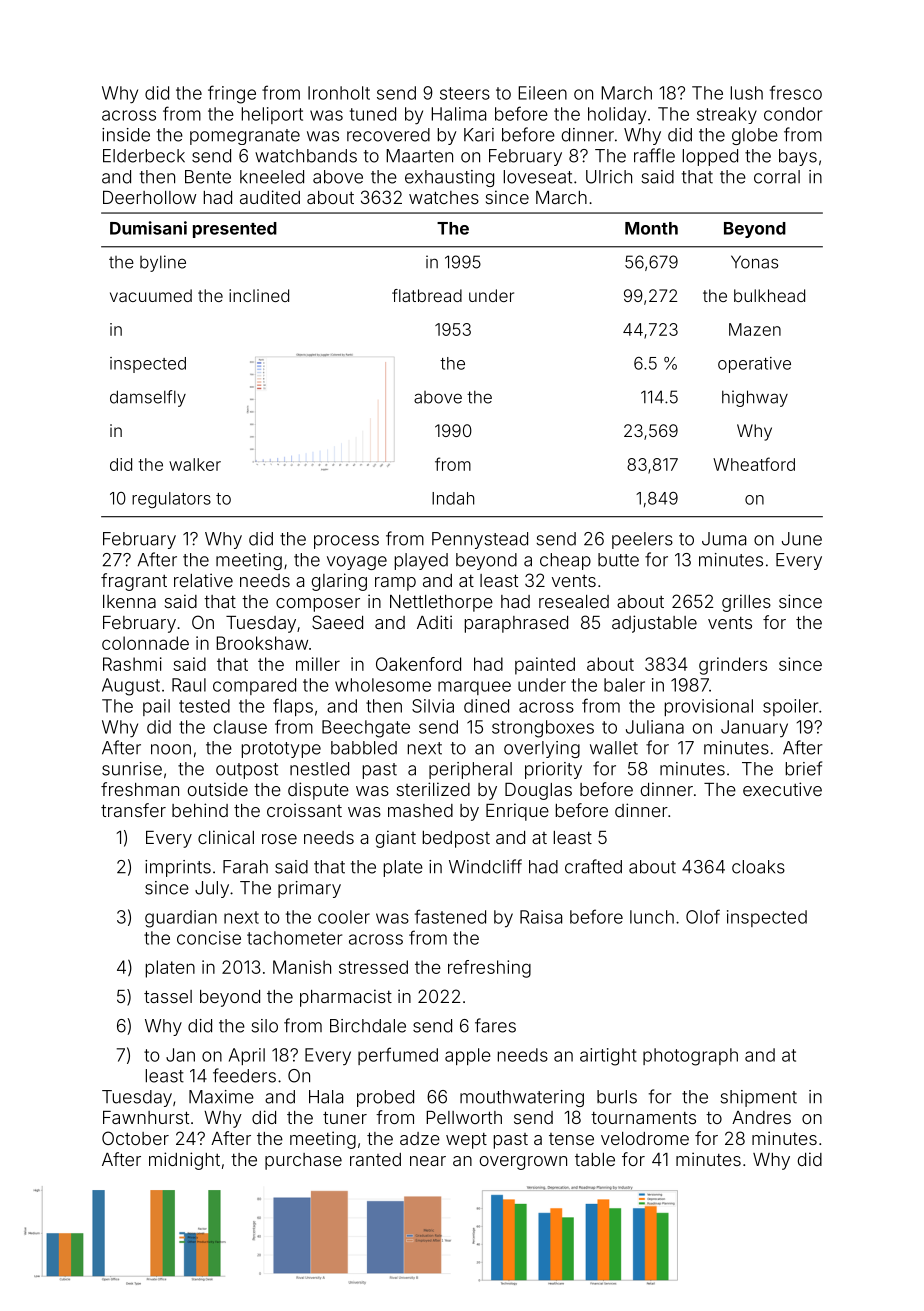 The width and height of the page is (924, 1311). Describe the element at coordinates (538, 791) in the page. I see `Douglas` at that location.
